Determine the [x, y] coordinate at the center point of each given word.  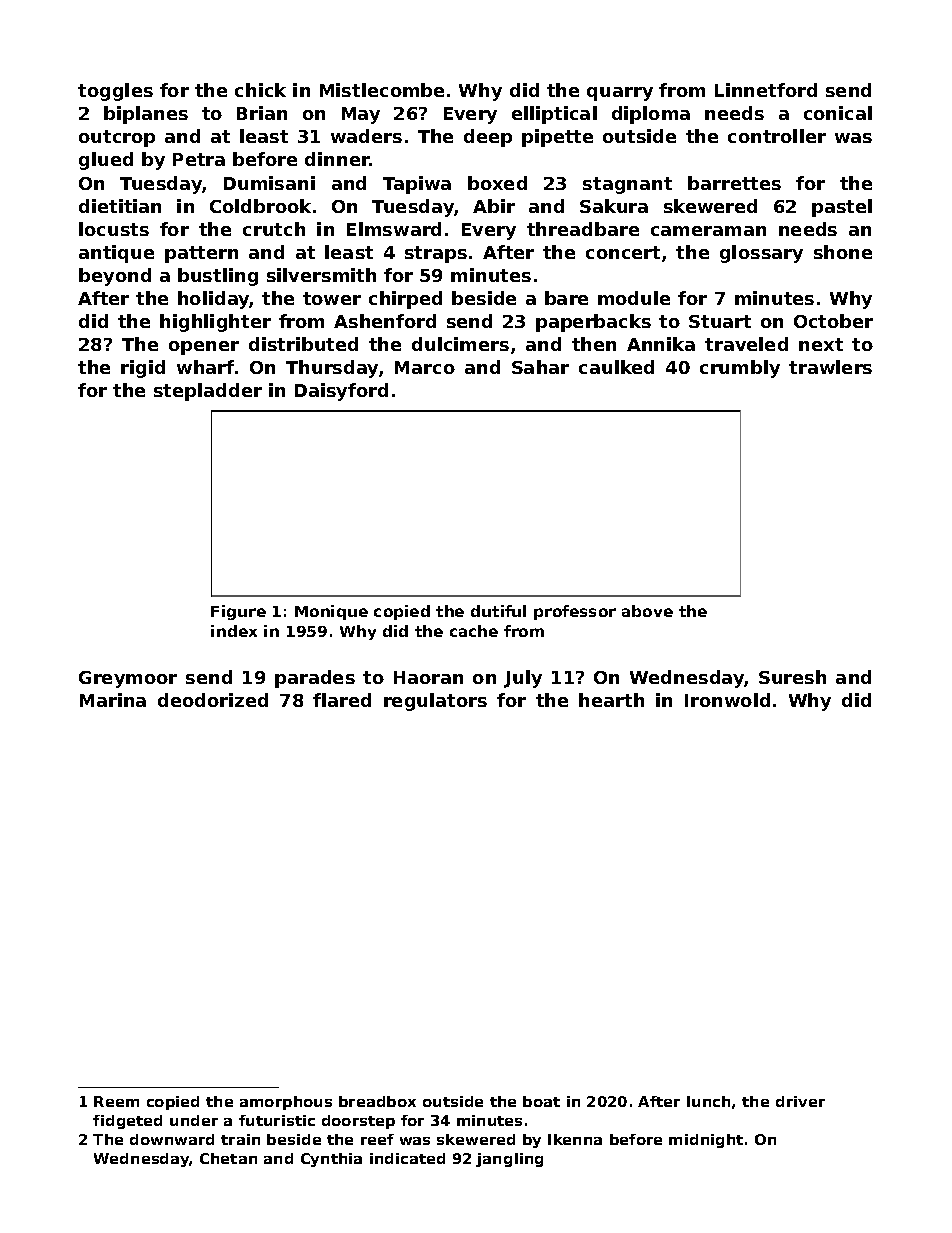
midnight [706, 1141]
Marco [425, 367]
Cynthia [331, 1160]
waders [366, 136]
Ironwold [727, 700]
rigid [143, 369]
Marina [113, 700]
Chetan [228, 1158]
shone [843, 252]
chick [260, 90]
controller [777, 136]
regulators [435, 702]
